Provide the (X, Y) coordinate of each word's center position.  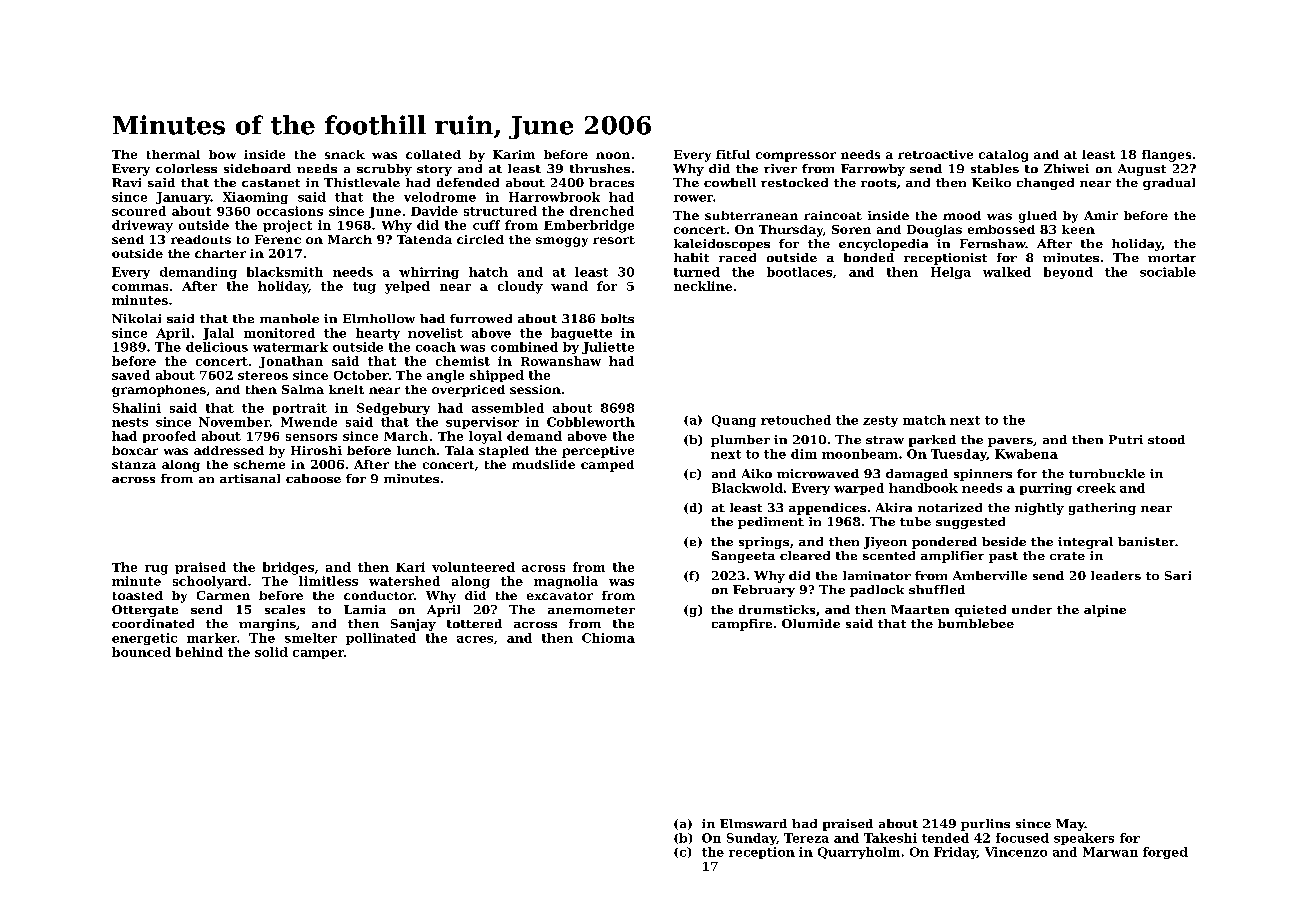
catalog (1003, 156)
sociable (1168, 272)
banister (1146, 541)
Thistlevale (362, 182)
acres (475, 639)
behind (199, 652)
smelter (311, 638)
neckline (703, 286)
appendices (827, 509)
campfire (742, 625)
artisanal (250, 478)
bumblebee (976, 623)
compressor (796, 157)
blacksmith (285, 272)
